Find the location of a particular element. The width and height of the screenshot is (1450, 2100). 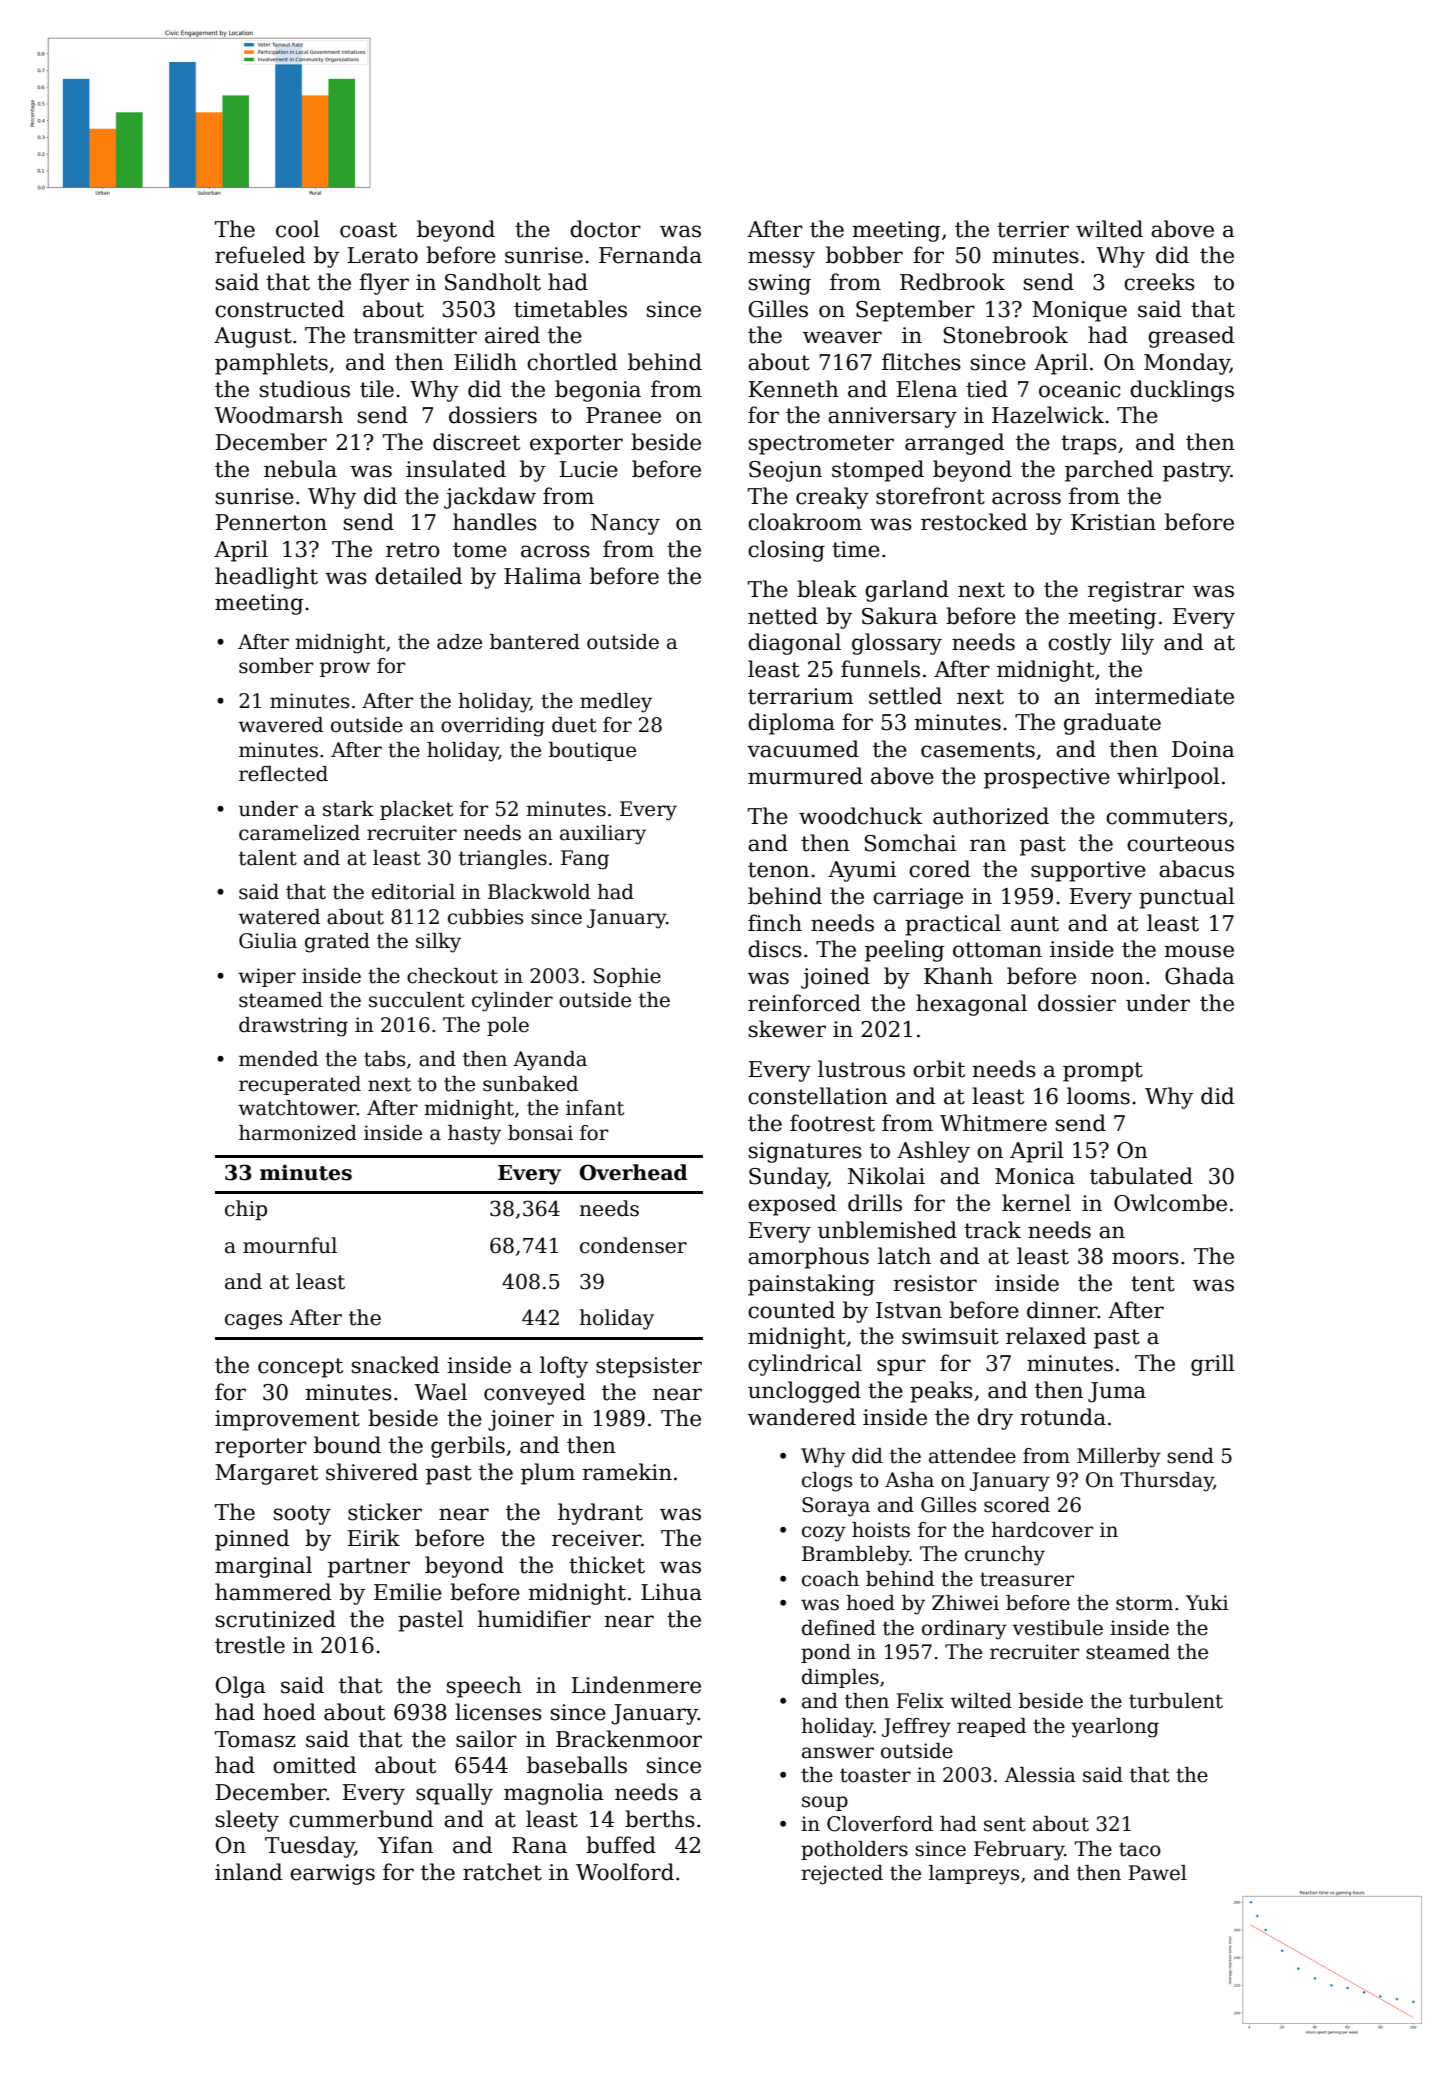

mournful is located at coordinates (290, 1245).
